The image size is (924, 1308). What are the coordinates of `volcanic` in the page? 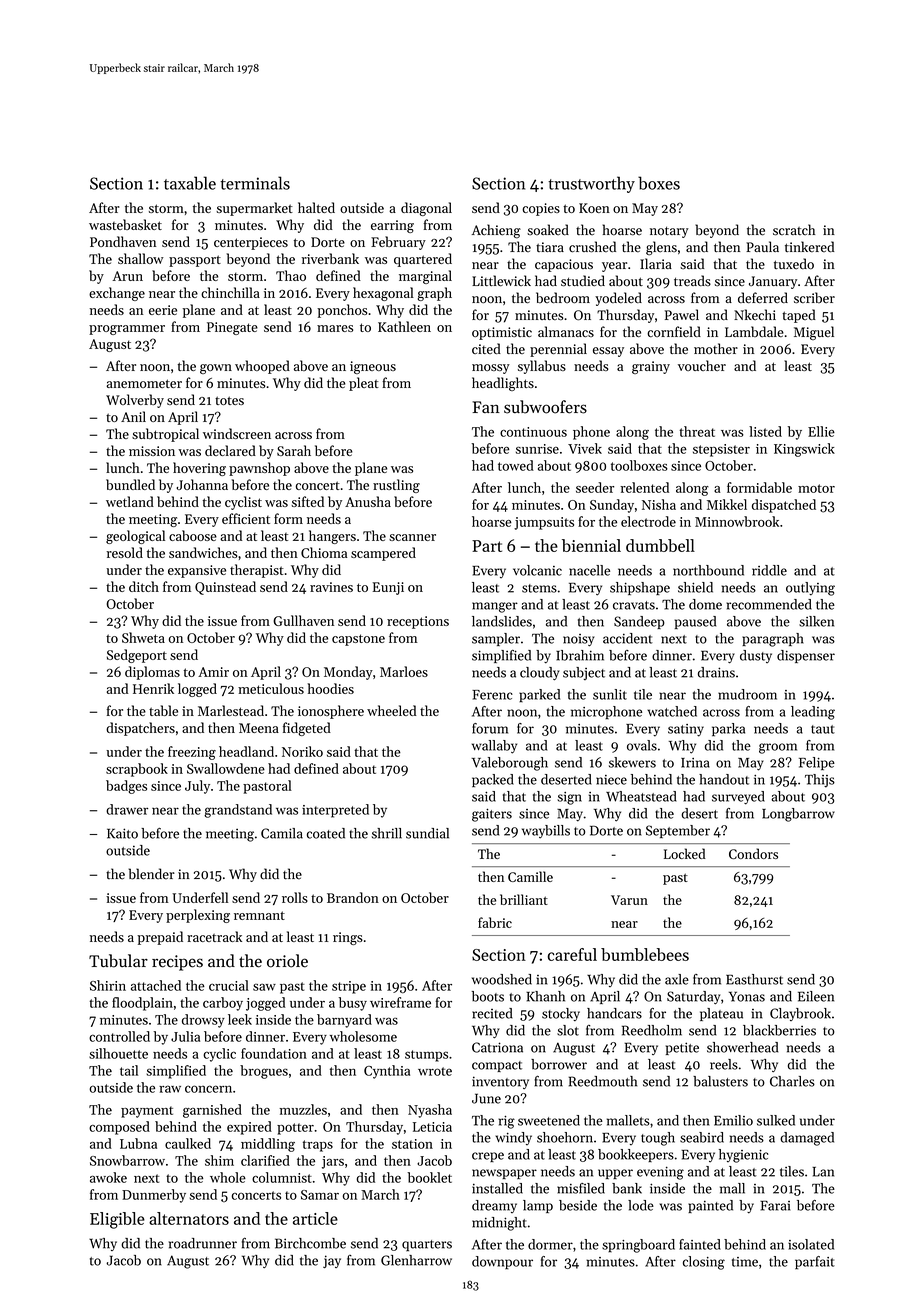 It's located at (537, 570).
